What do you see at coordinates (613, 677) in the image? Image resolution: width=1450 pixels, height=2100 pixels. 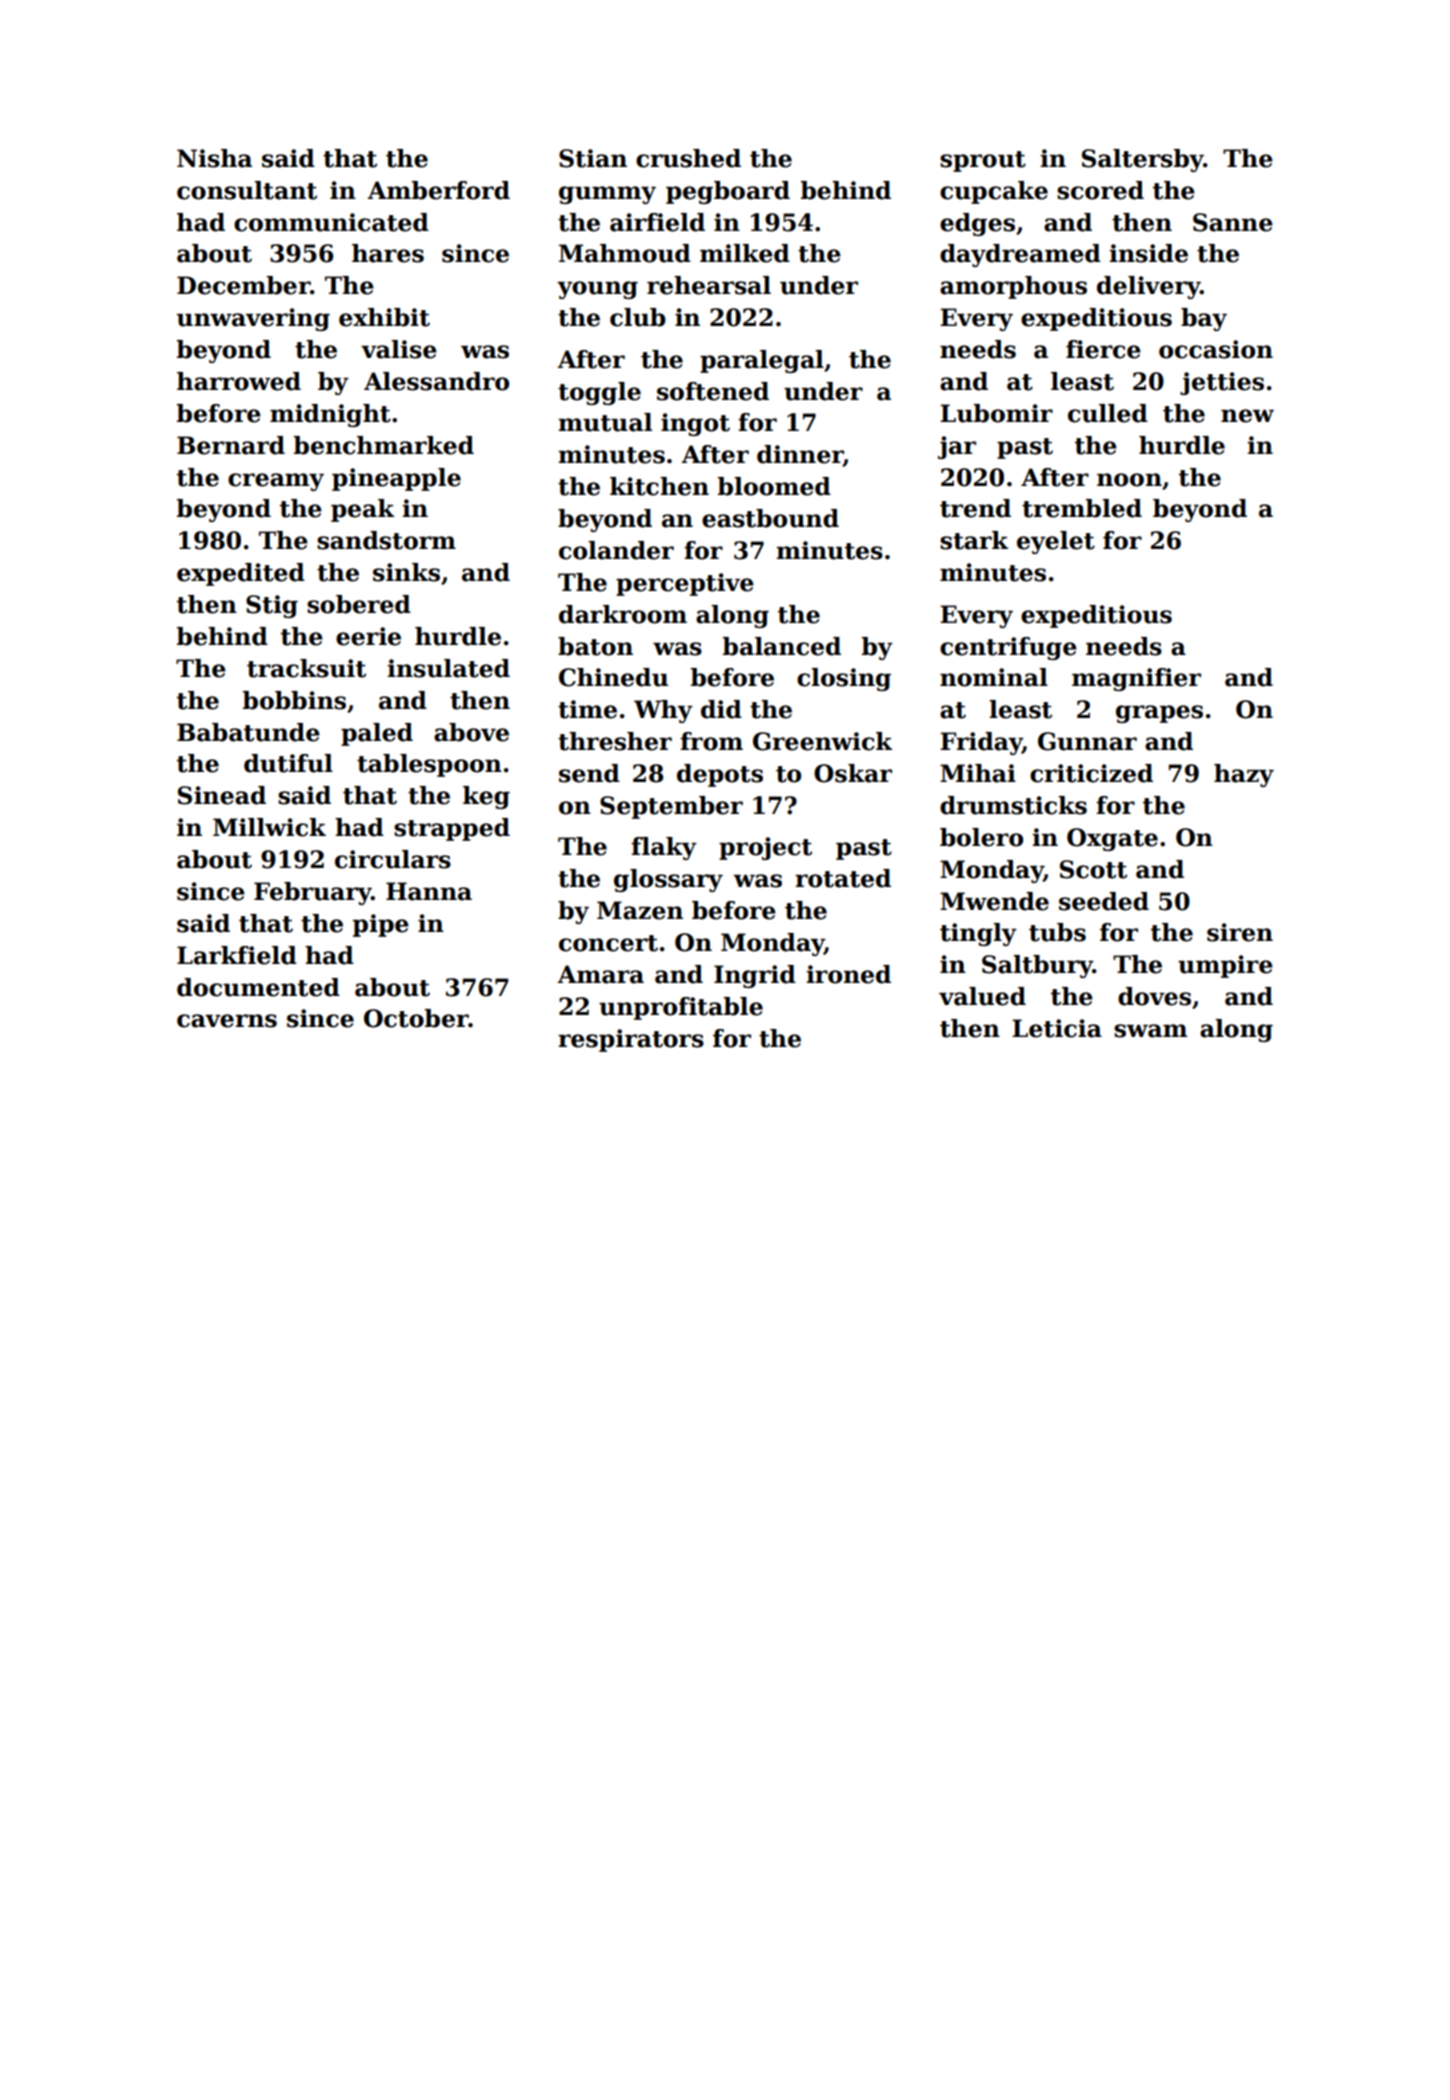 I see `Chinedu` at bounding box center [613, 677].
